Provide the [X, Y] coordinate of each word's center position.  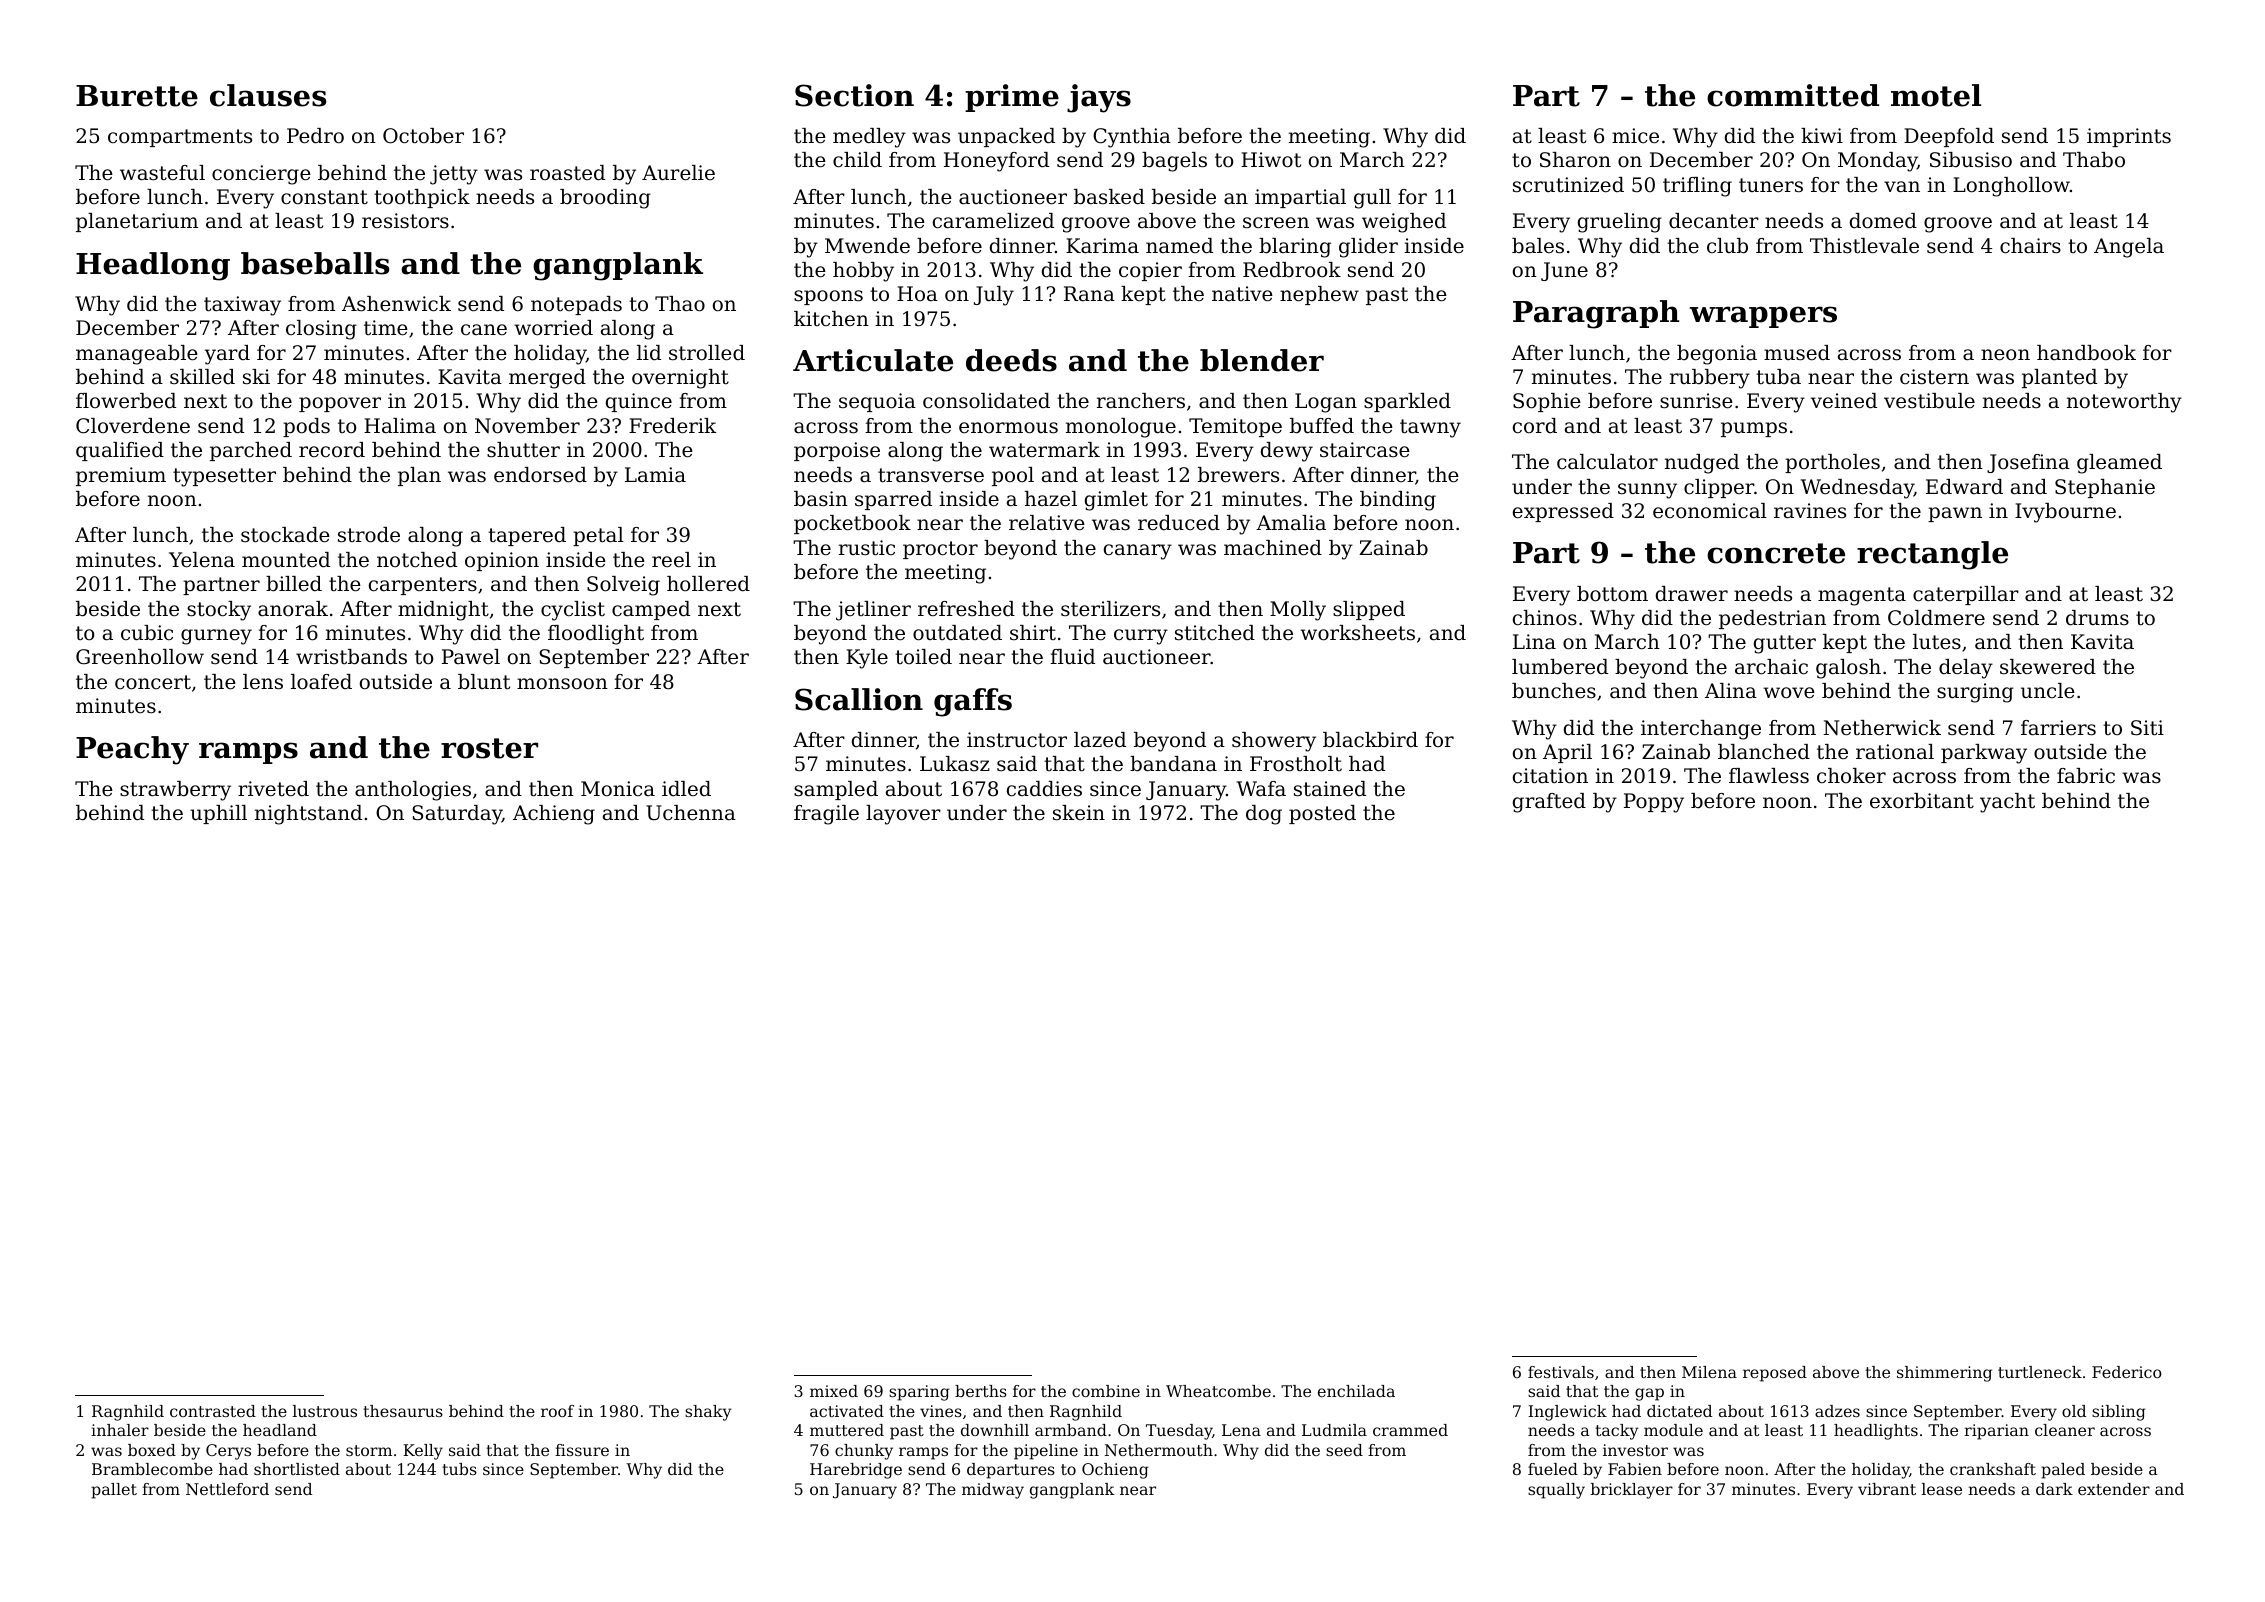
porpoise [837, 451]
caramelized [993, 221]
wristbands [351, 657]
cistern [1934, 377]
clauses [268, 95]
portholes [1832, 463]
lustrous [325, 1411]
